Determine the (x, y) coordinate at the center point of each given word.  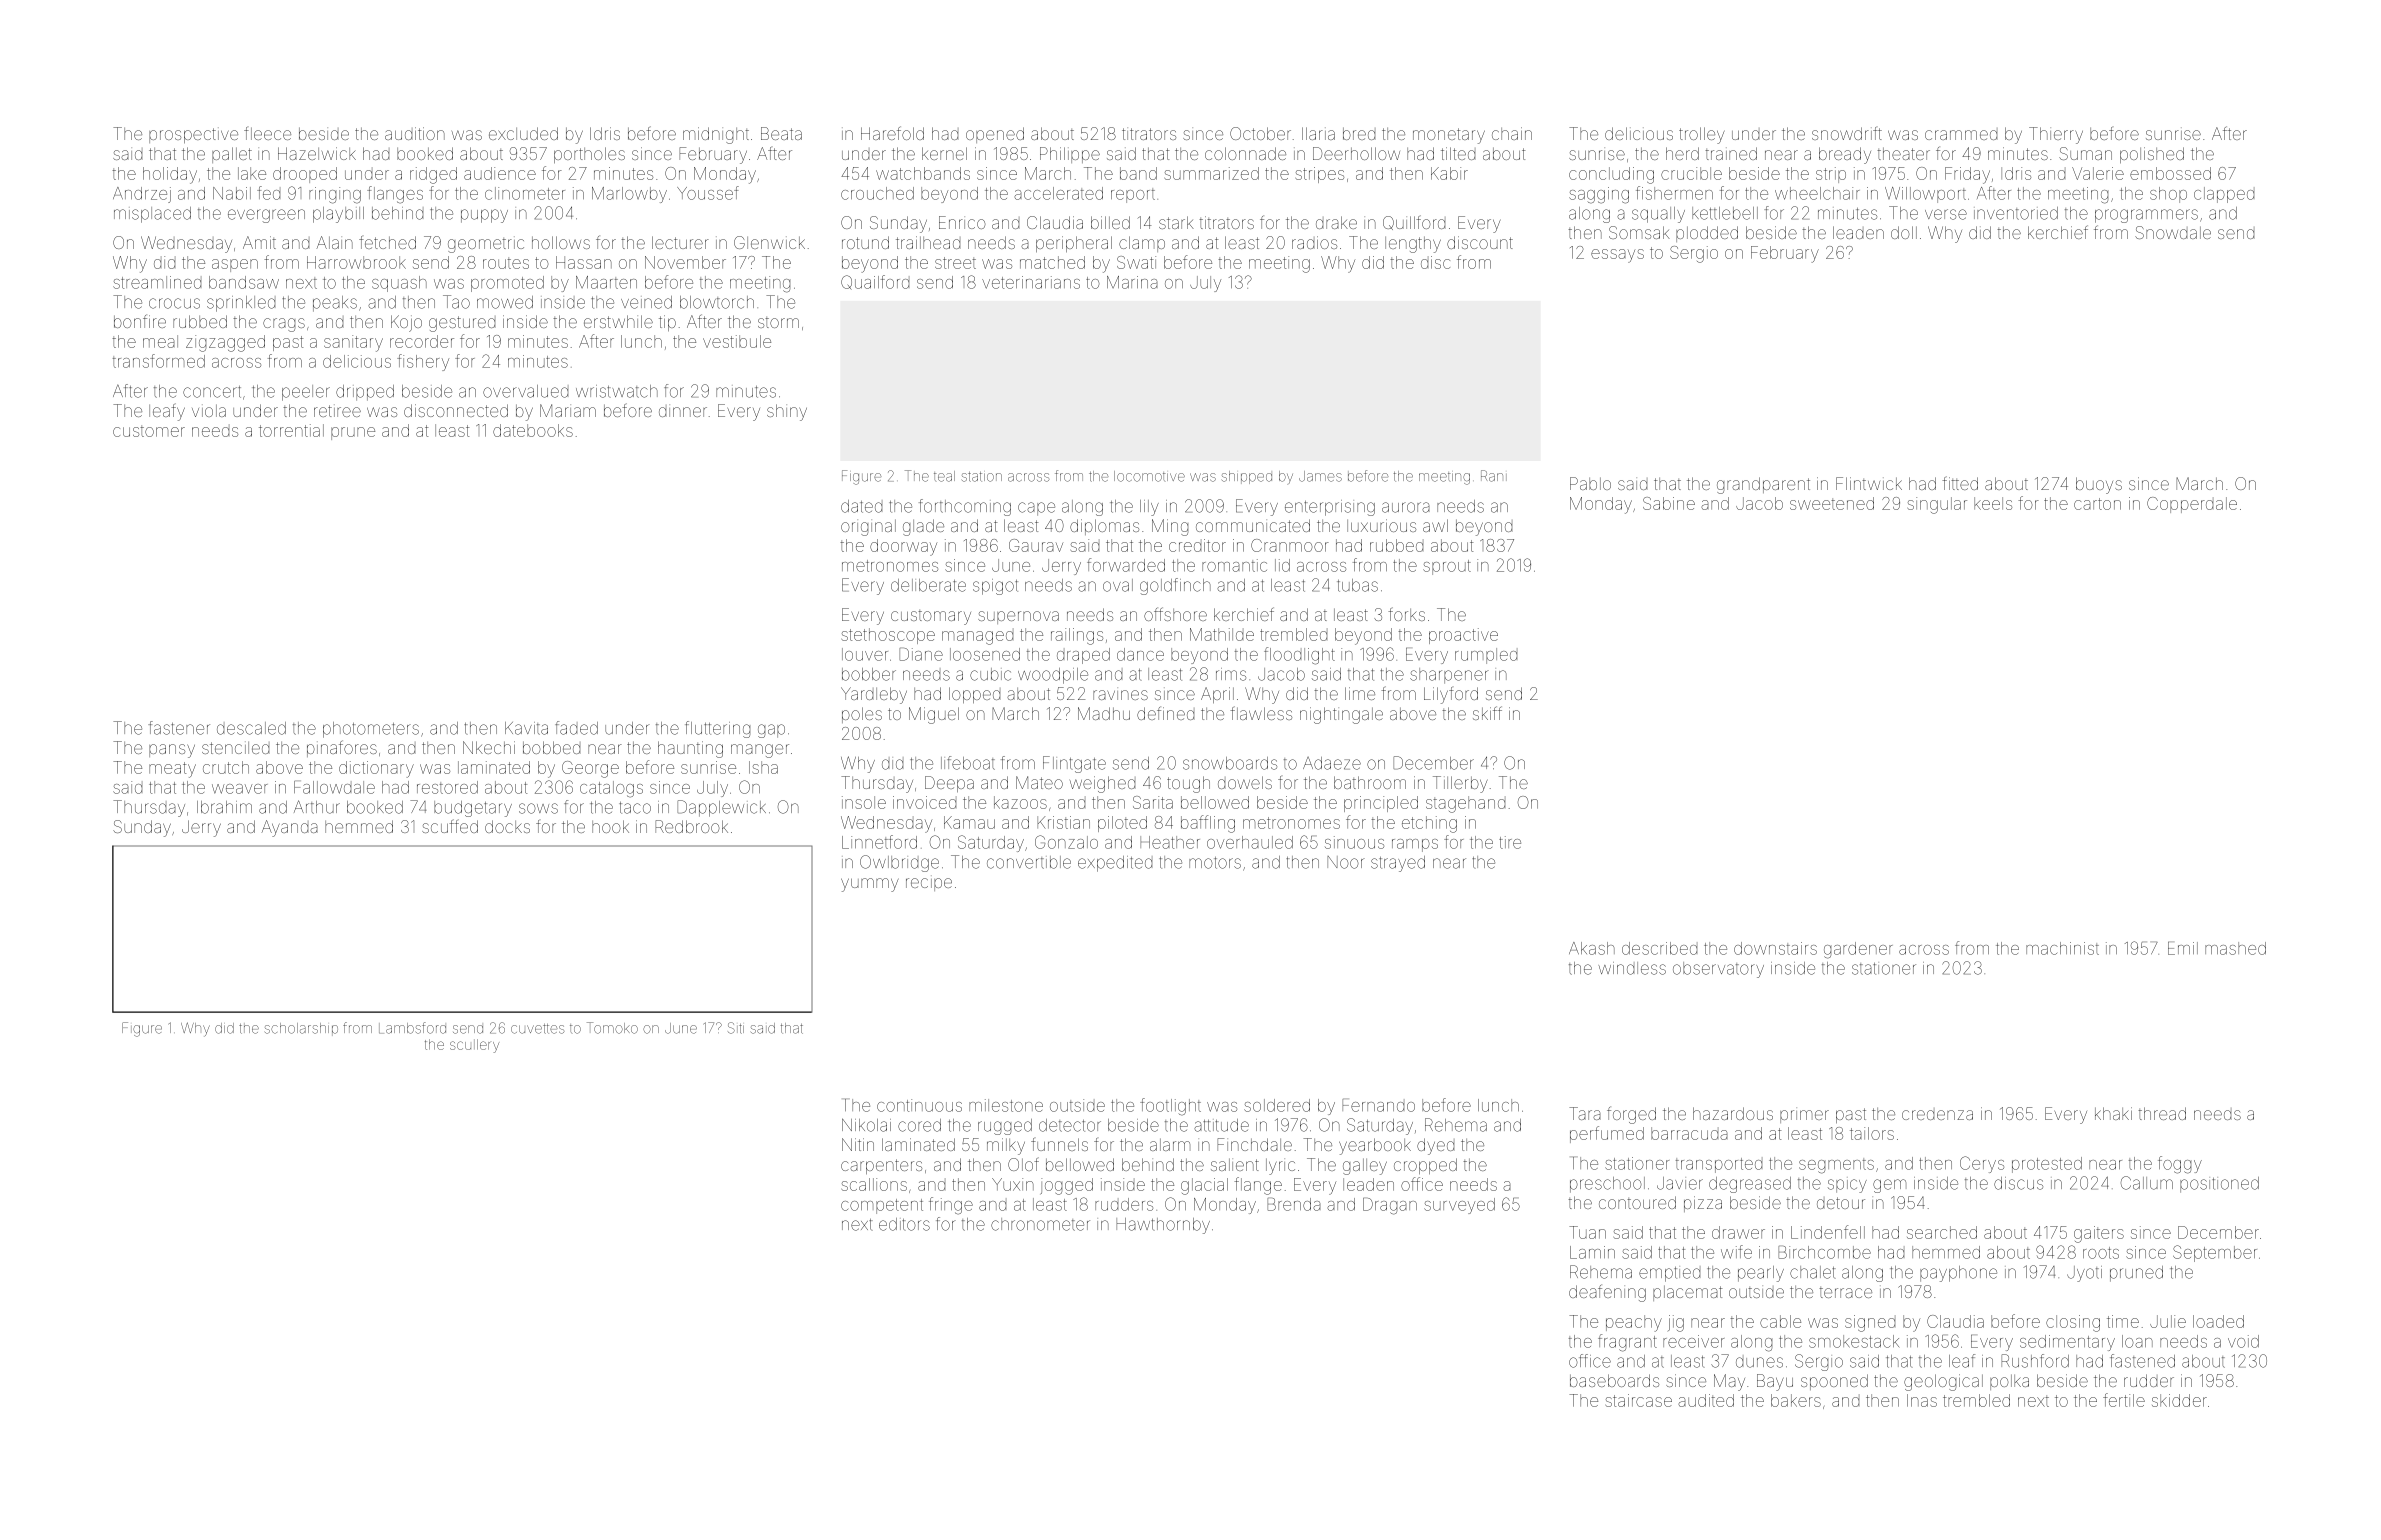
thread (2162, 1113)
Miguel (934, 715)
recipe (929, 884)
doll (1904, 232)
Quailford (875, 282)
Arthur (317, 807)
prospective (193, 135)
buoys (2099, 485)
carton (2097, 504)
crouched (877, 193)
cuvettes (538, 1029)
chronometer (1040, 1224)
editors (904, 1224)
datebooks (533, 430)
